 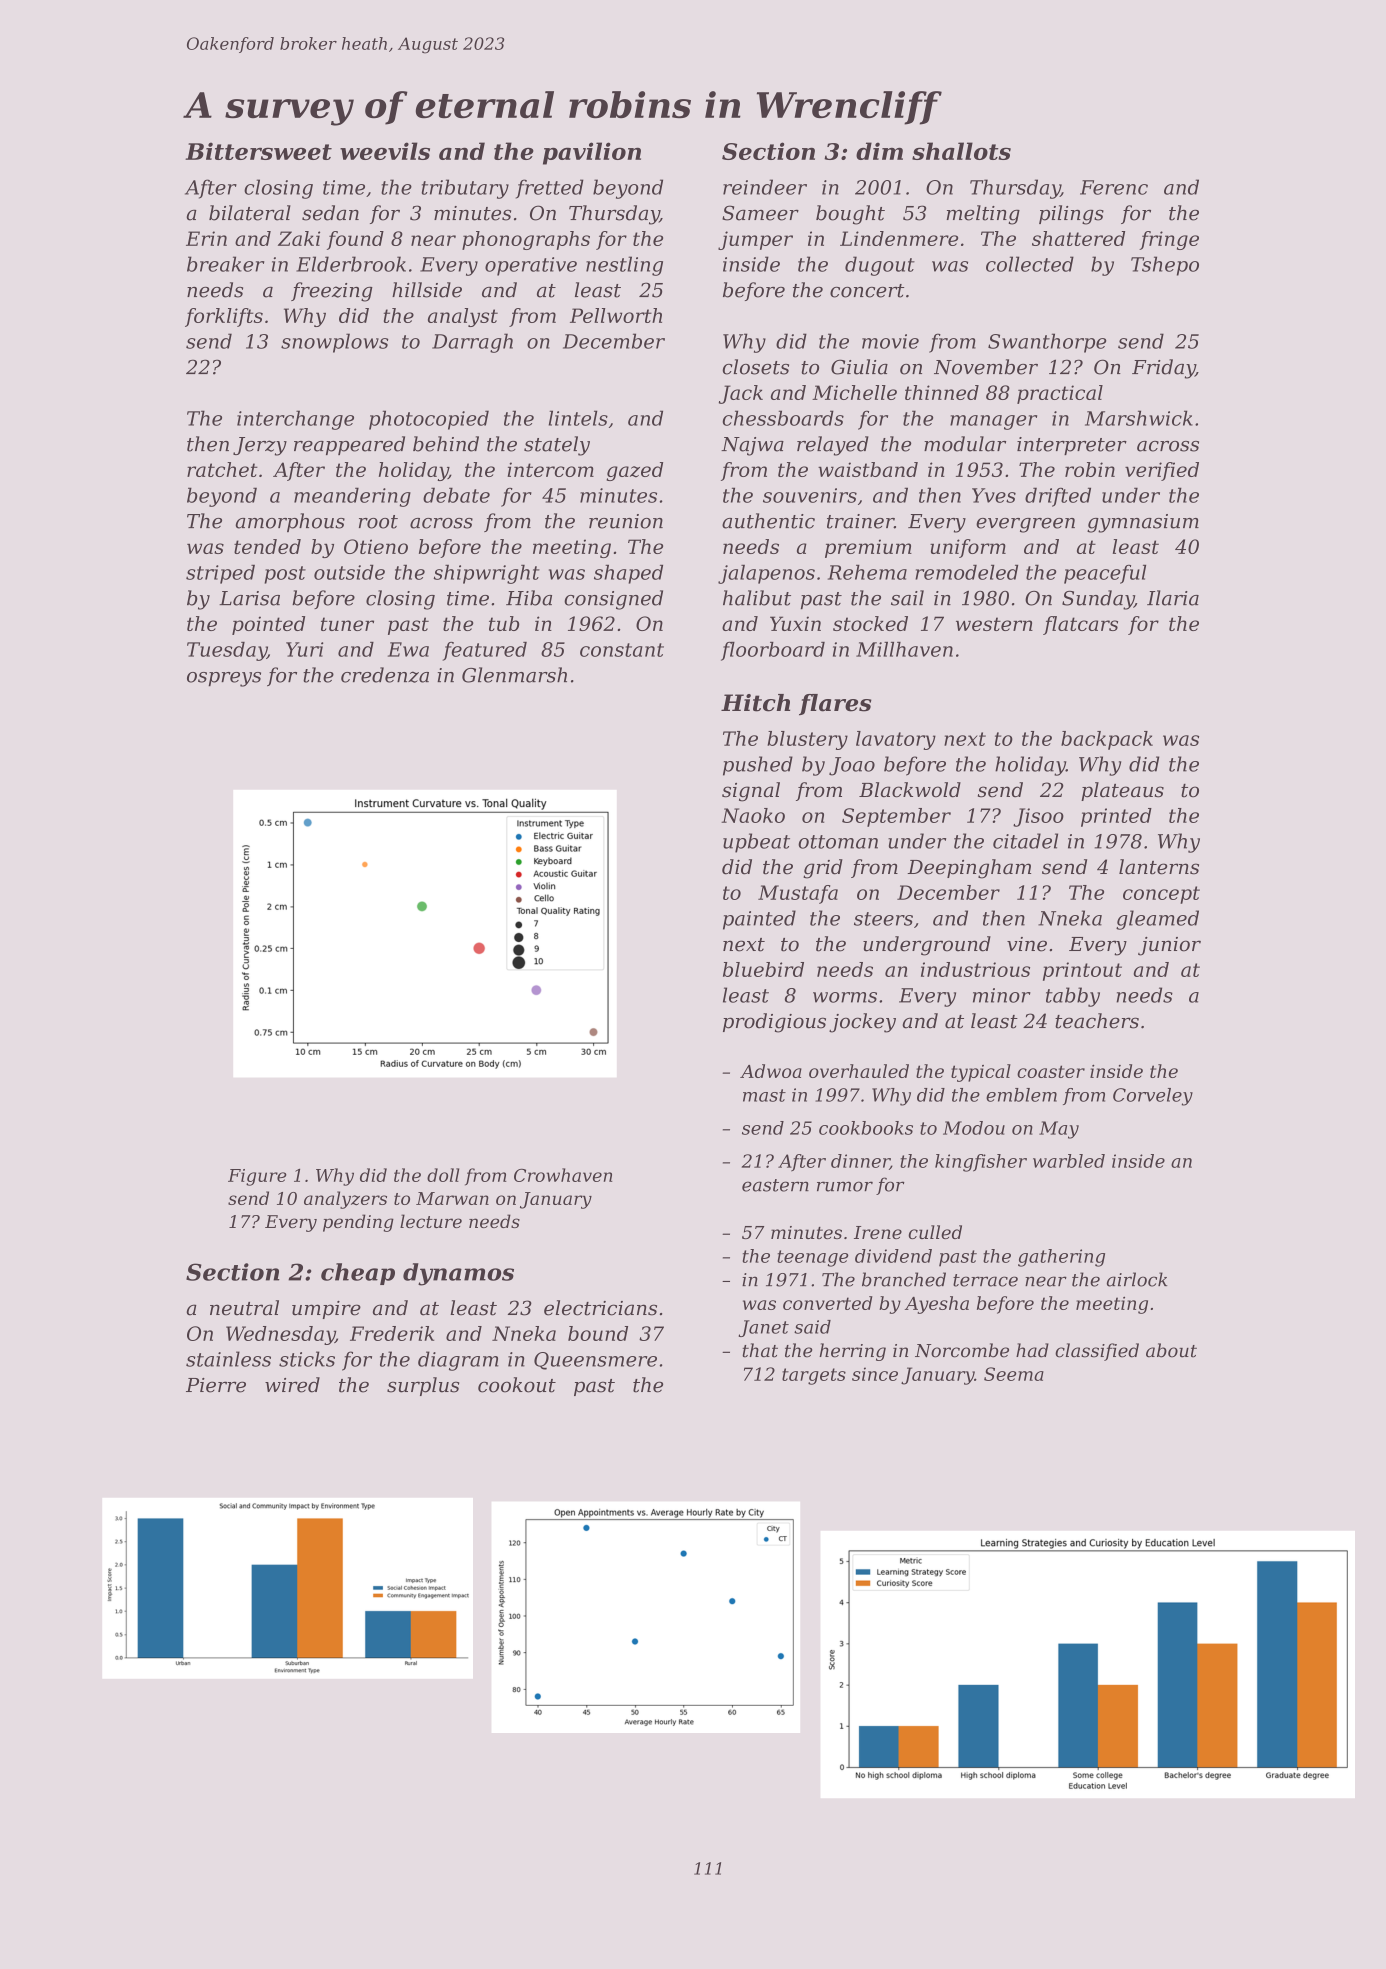 I want to click on mast, so click(x=764, y=1095).
